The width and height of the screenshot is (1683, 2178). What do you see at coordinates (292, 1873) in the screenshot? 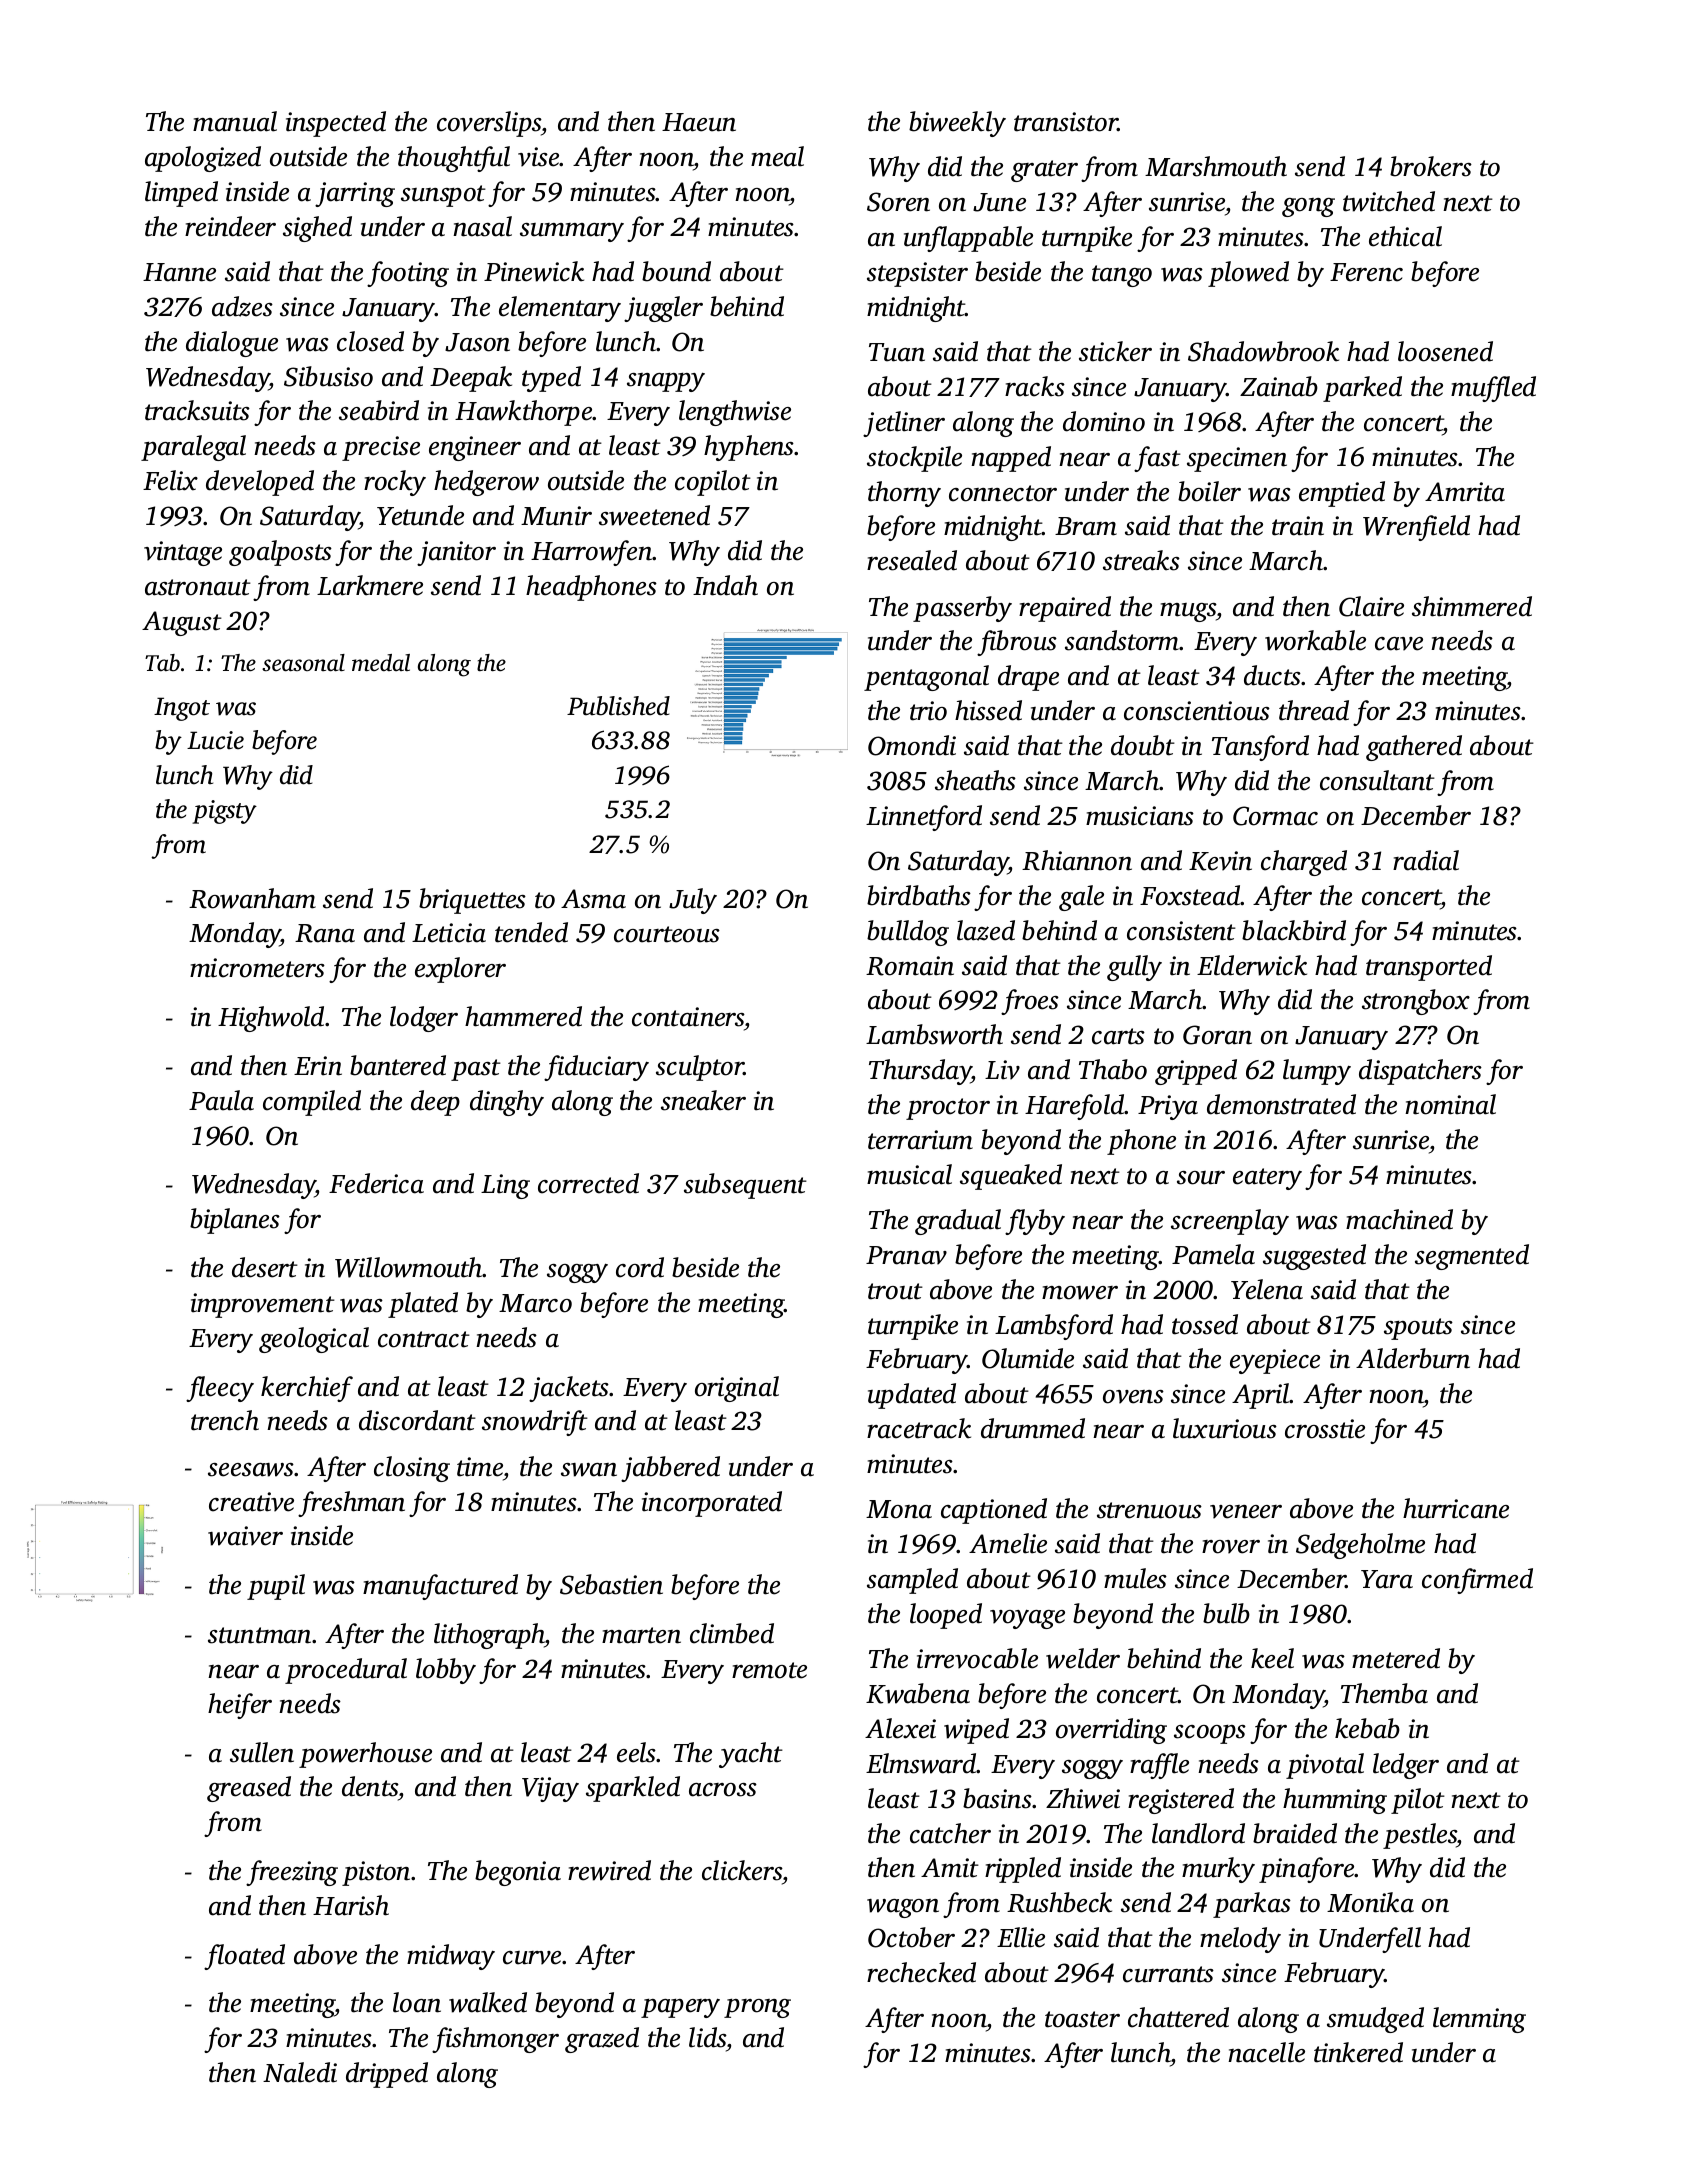
I see `freezing` at bounding box center [292, 1873].
